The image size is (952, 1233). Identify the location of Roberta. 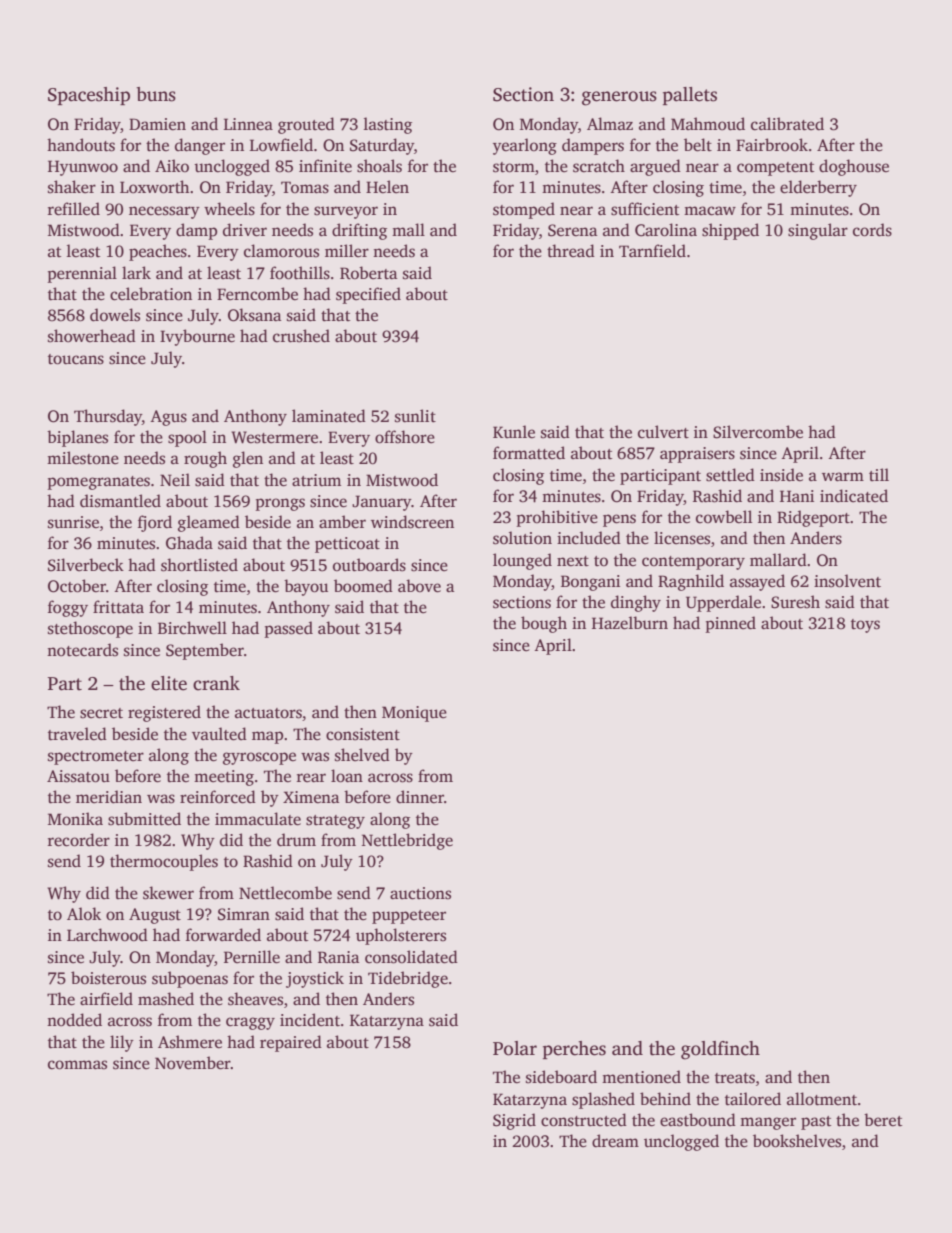
(368, 273).
